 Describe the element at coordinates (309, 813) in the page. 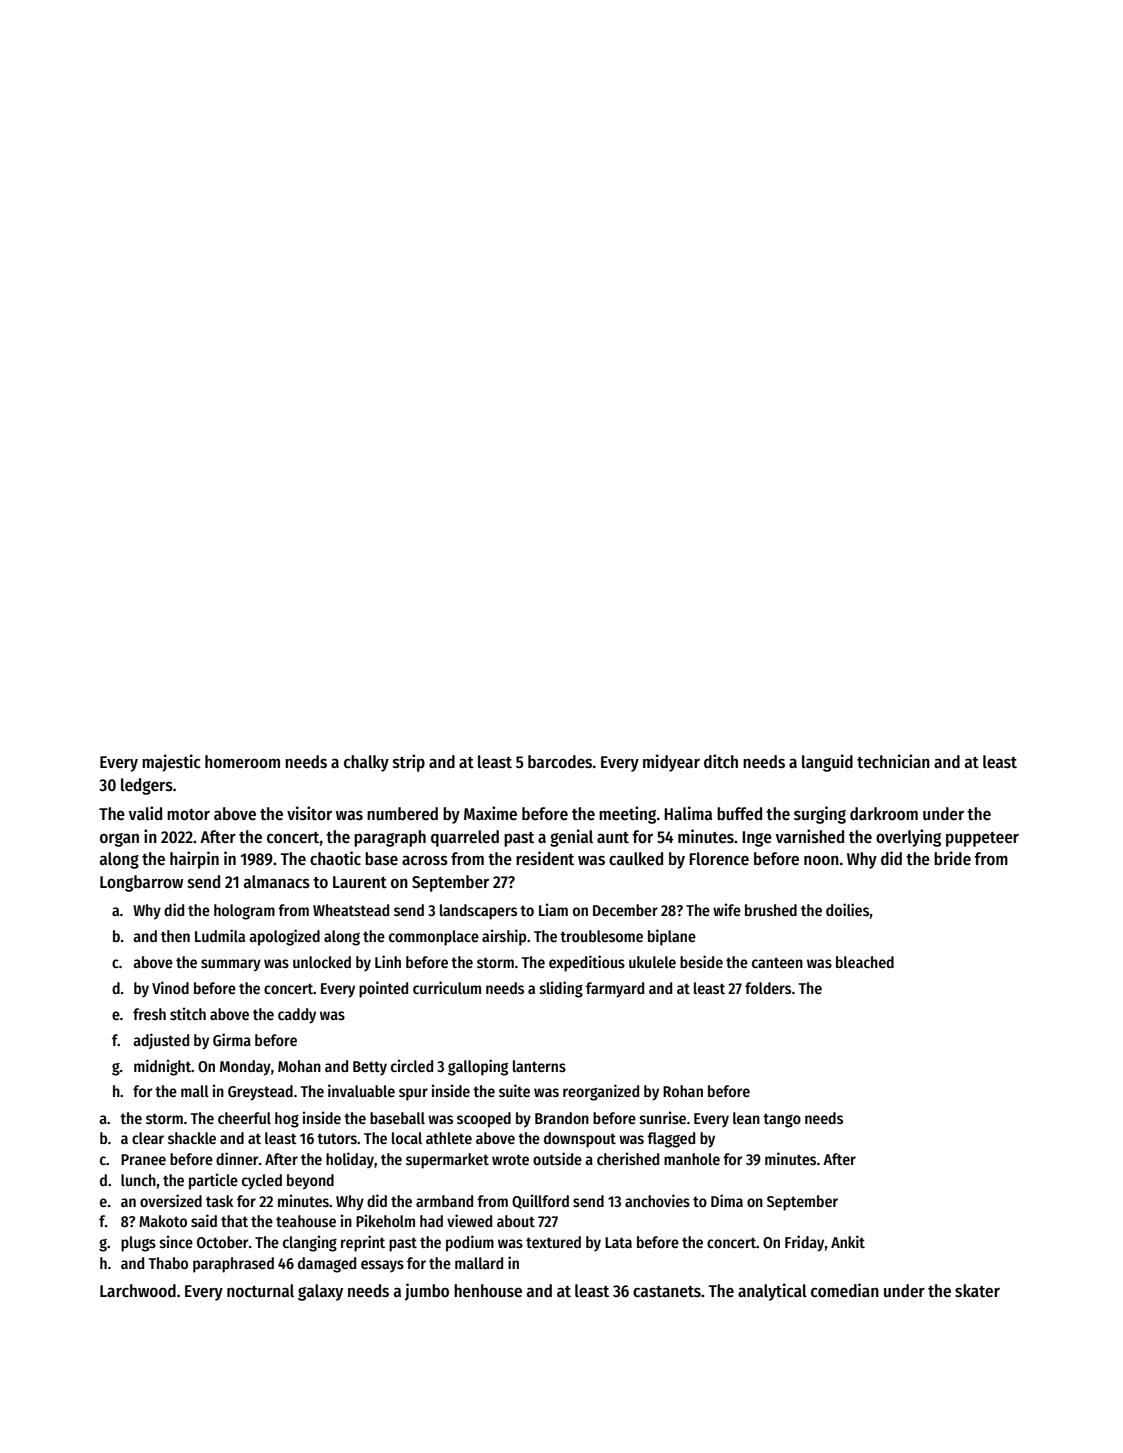

I see `visitor` at that location.
